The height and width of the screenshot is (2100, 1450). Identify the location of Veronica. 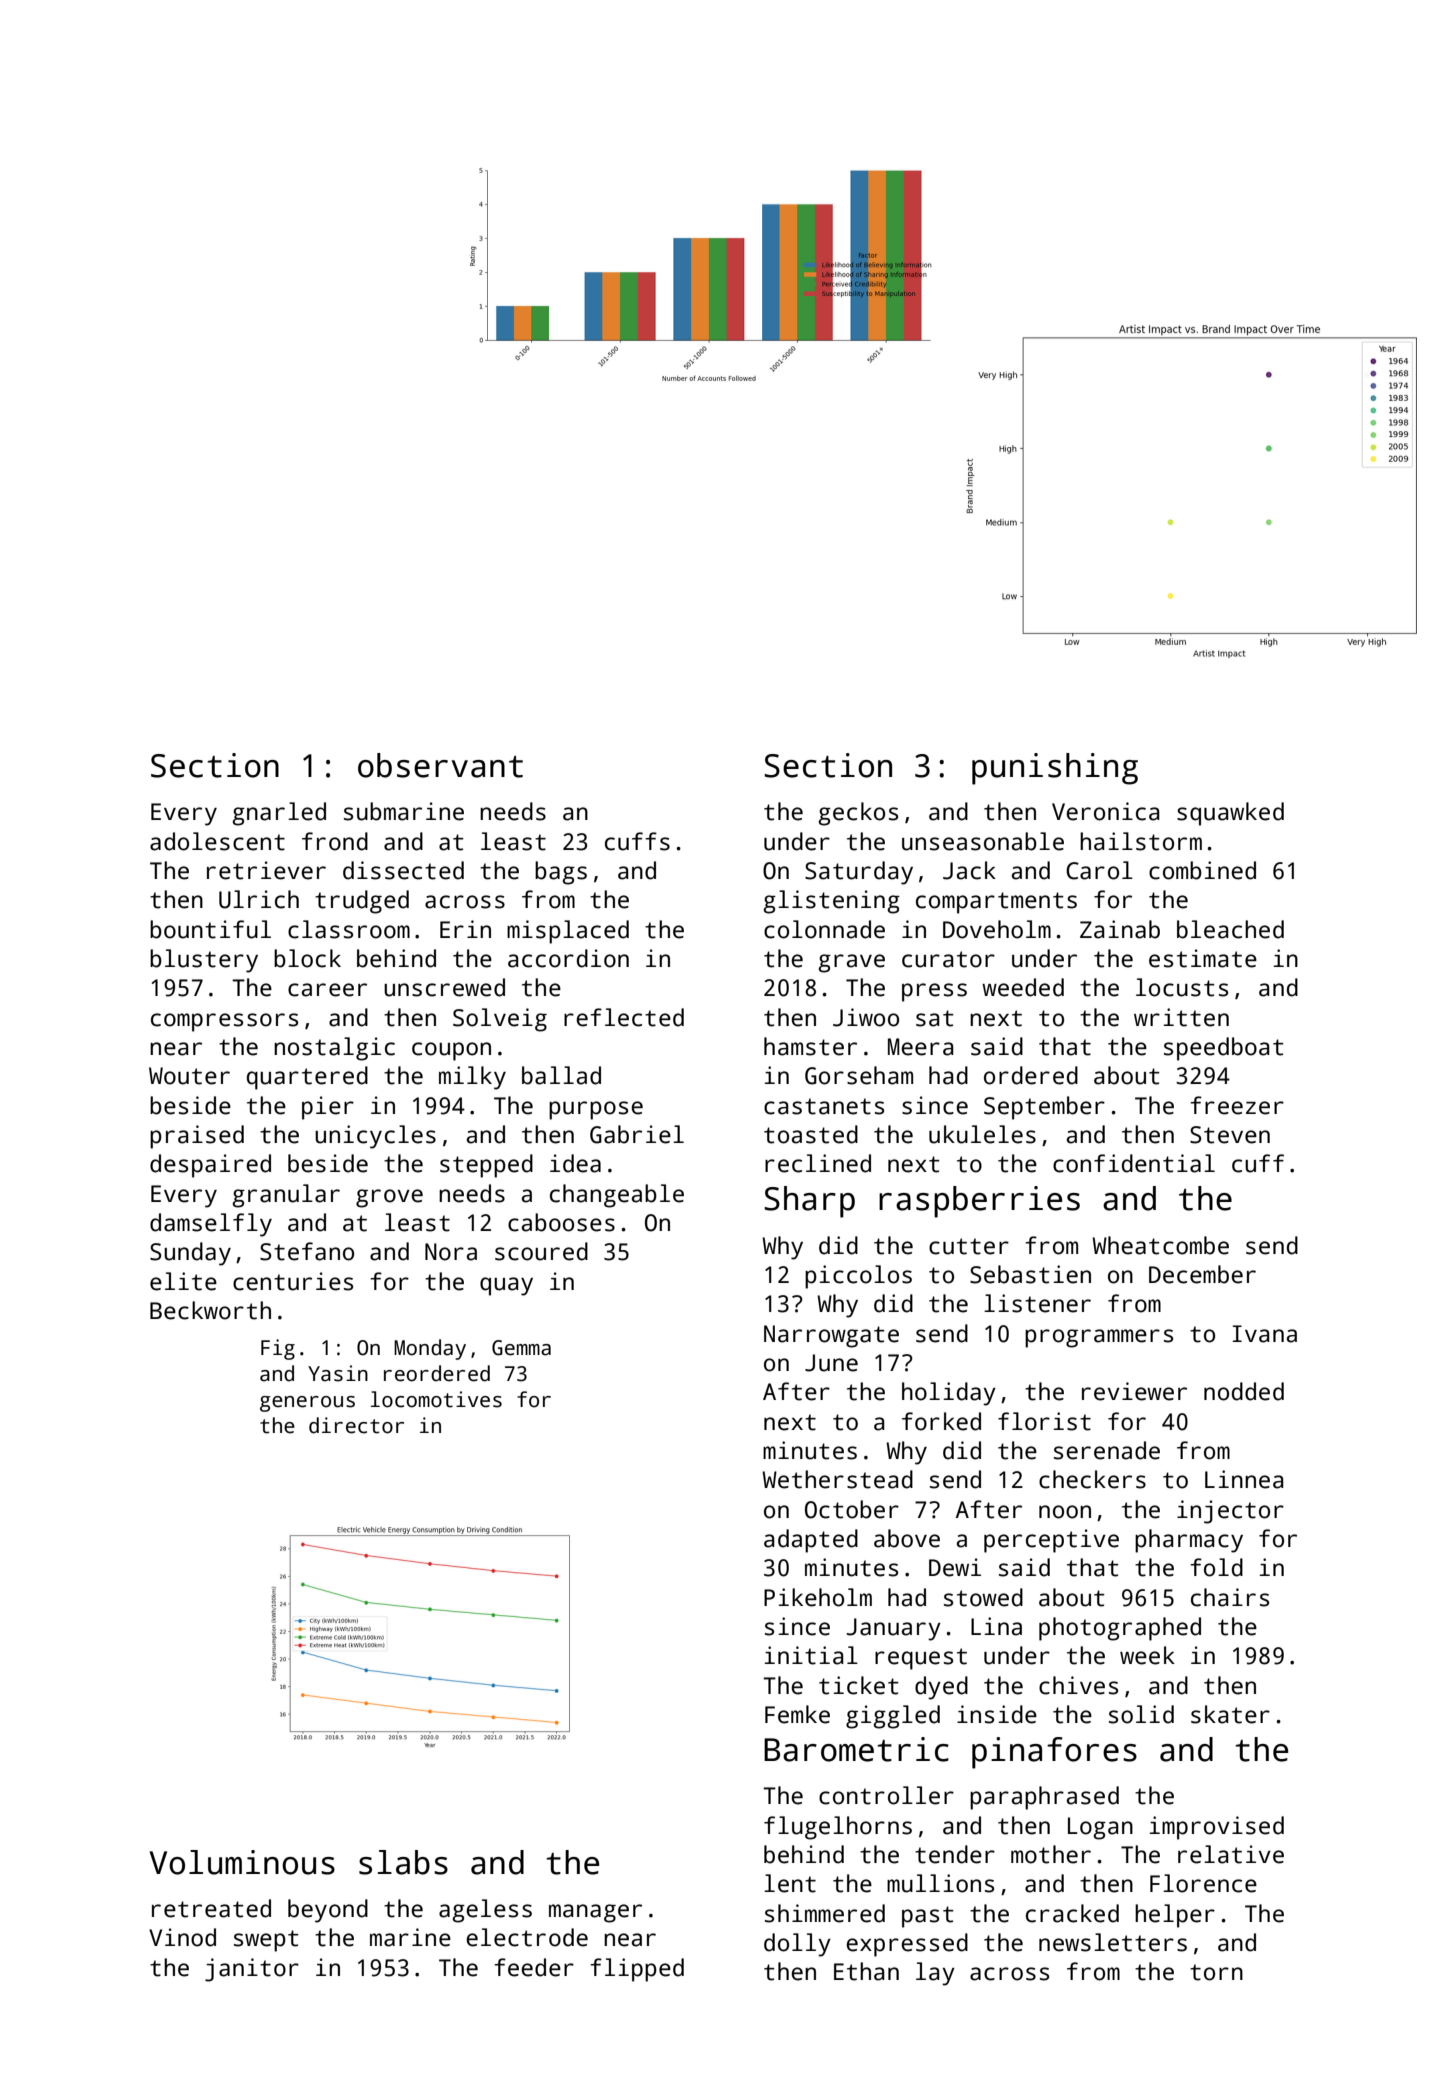
(1106, 811).
